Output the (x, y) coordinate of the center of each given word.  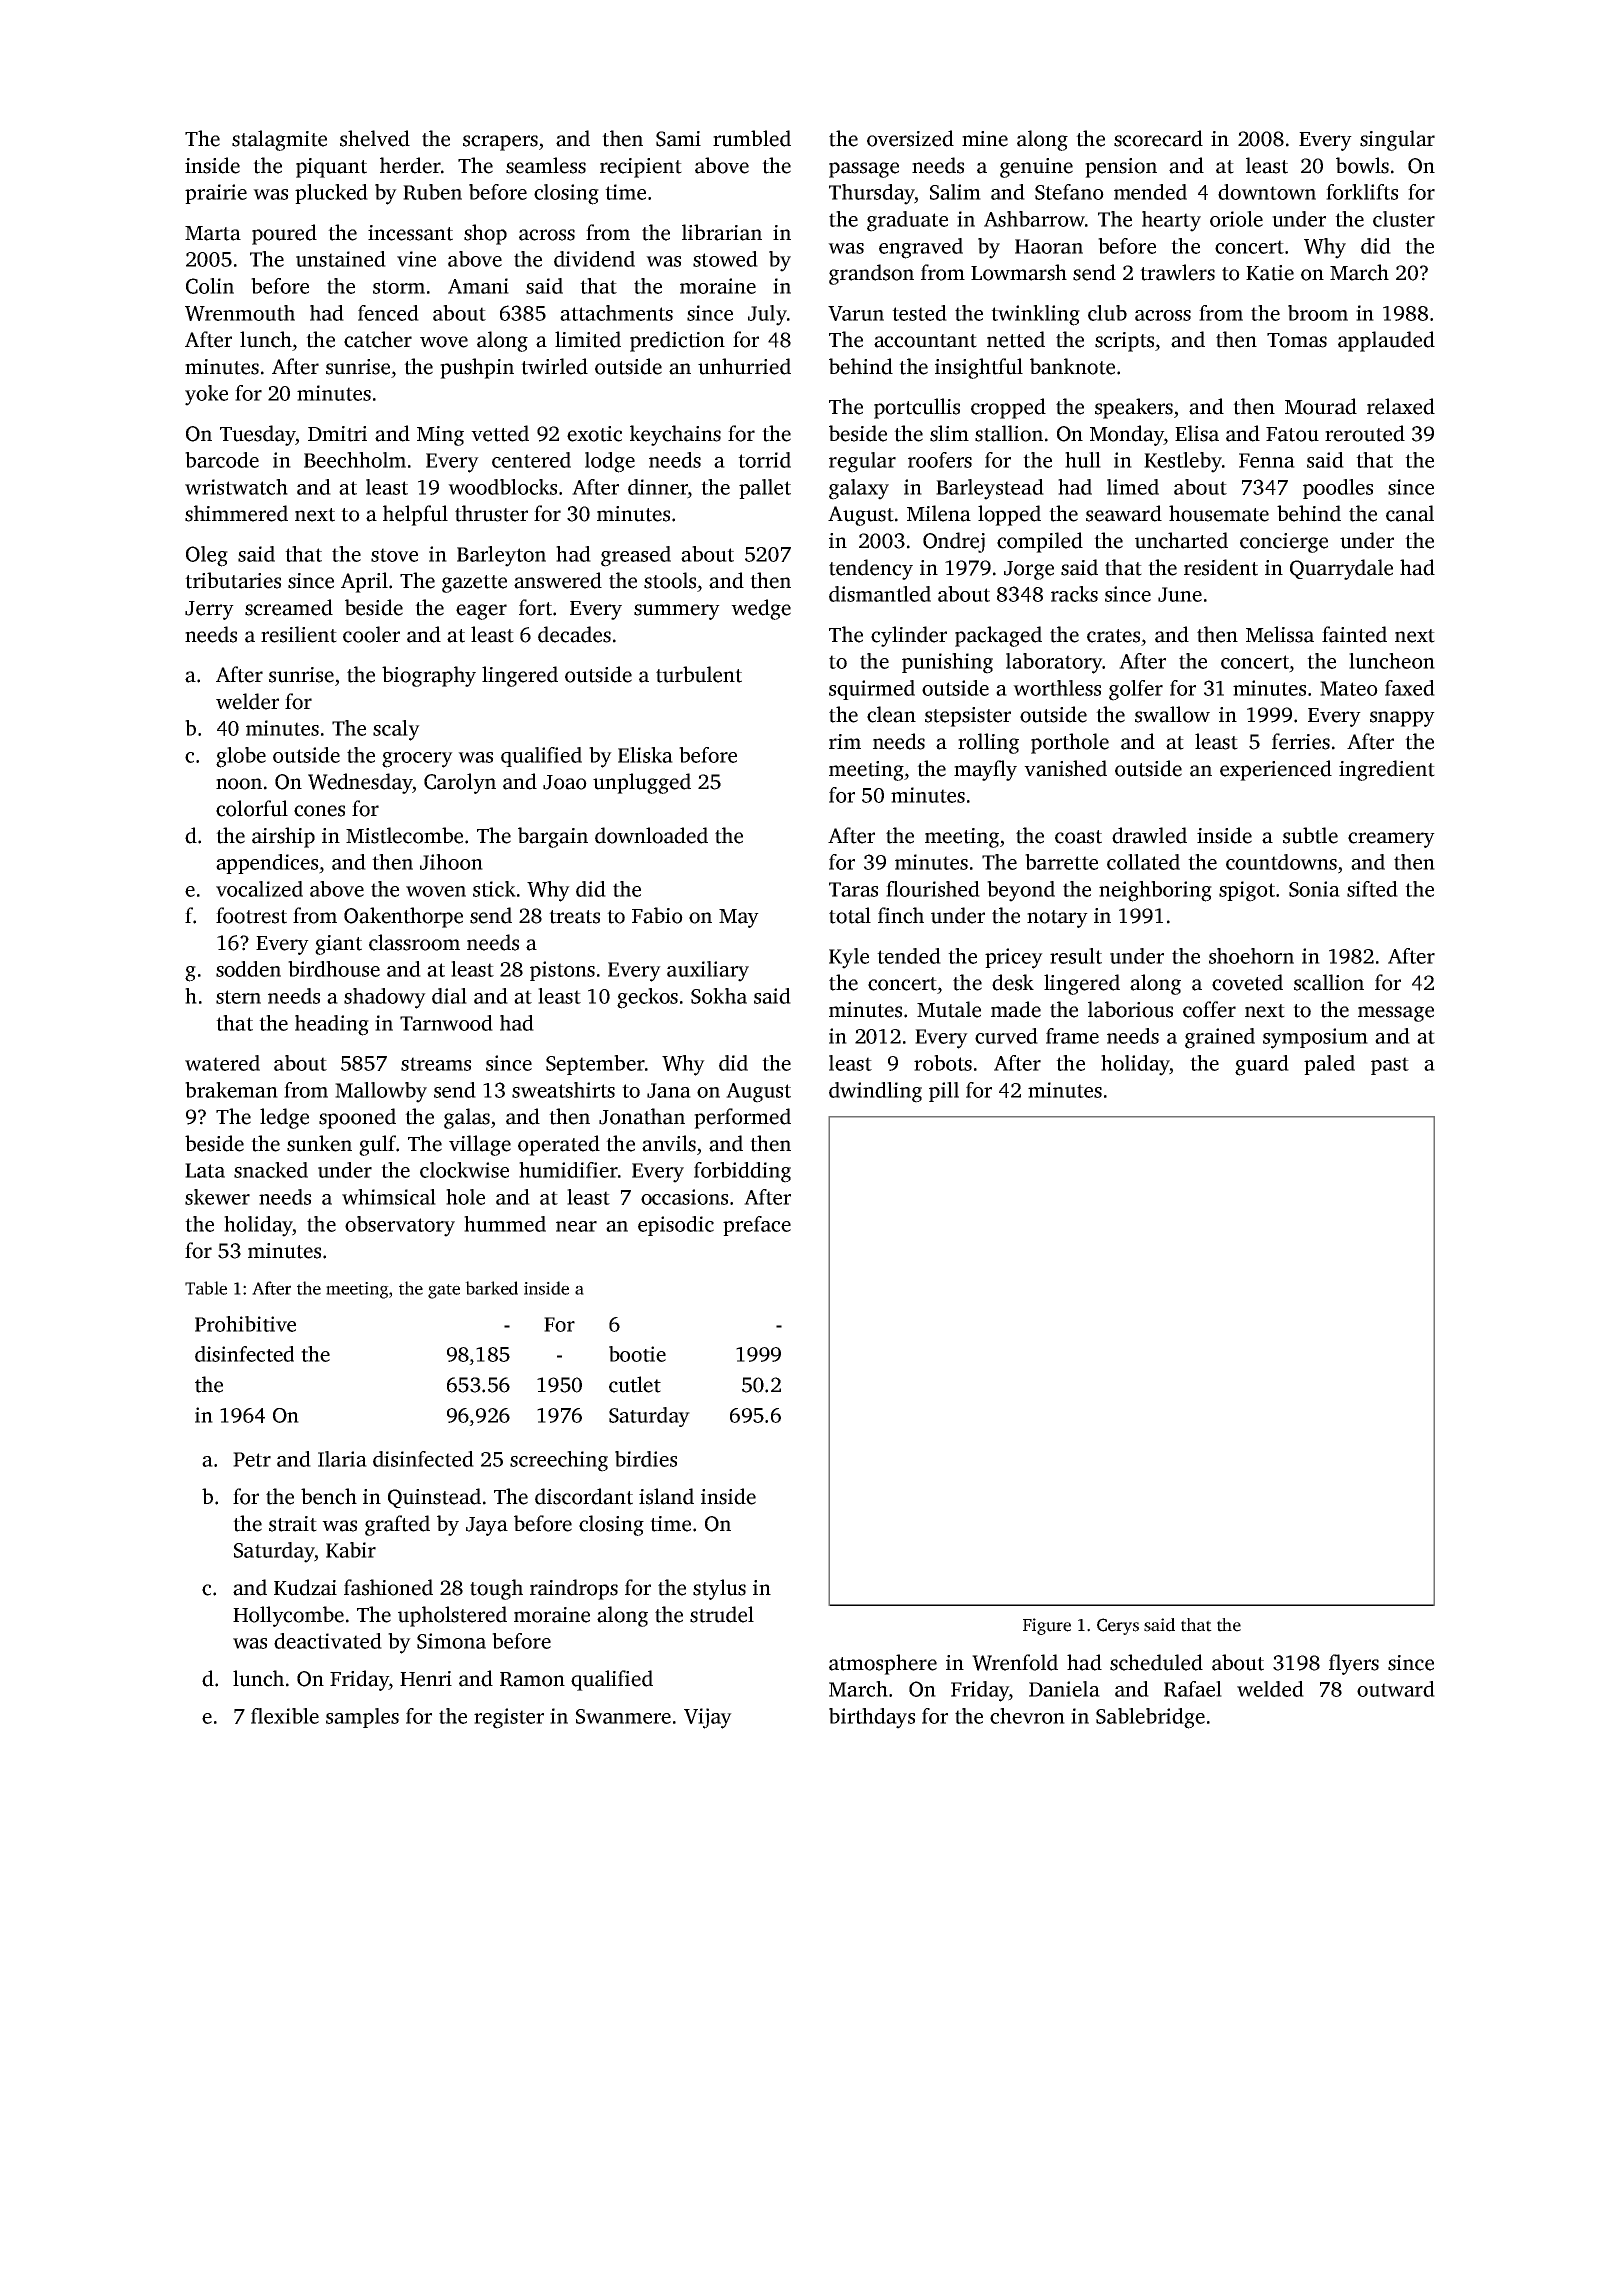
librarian (722, 232)
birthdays (872, 1718)
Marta (213, 233)
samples (362, 1718)
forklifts (1362, 192)
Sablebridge (1150, 1718)
